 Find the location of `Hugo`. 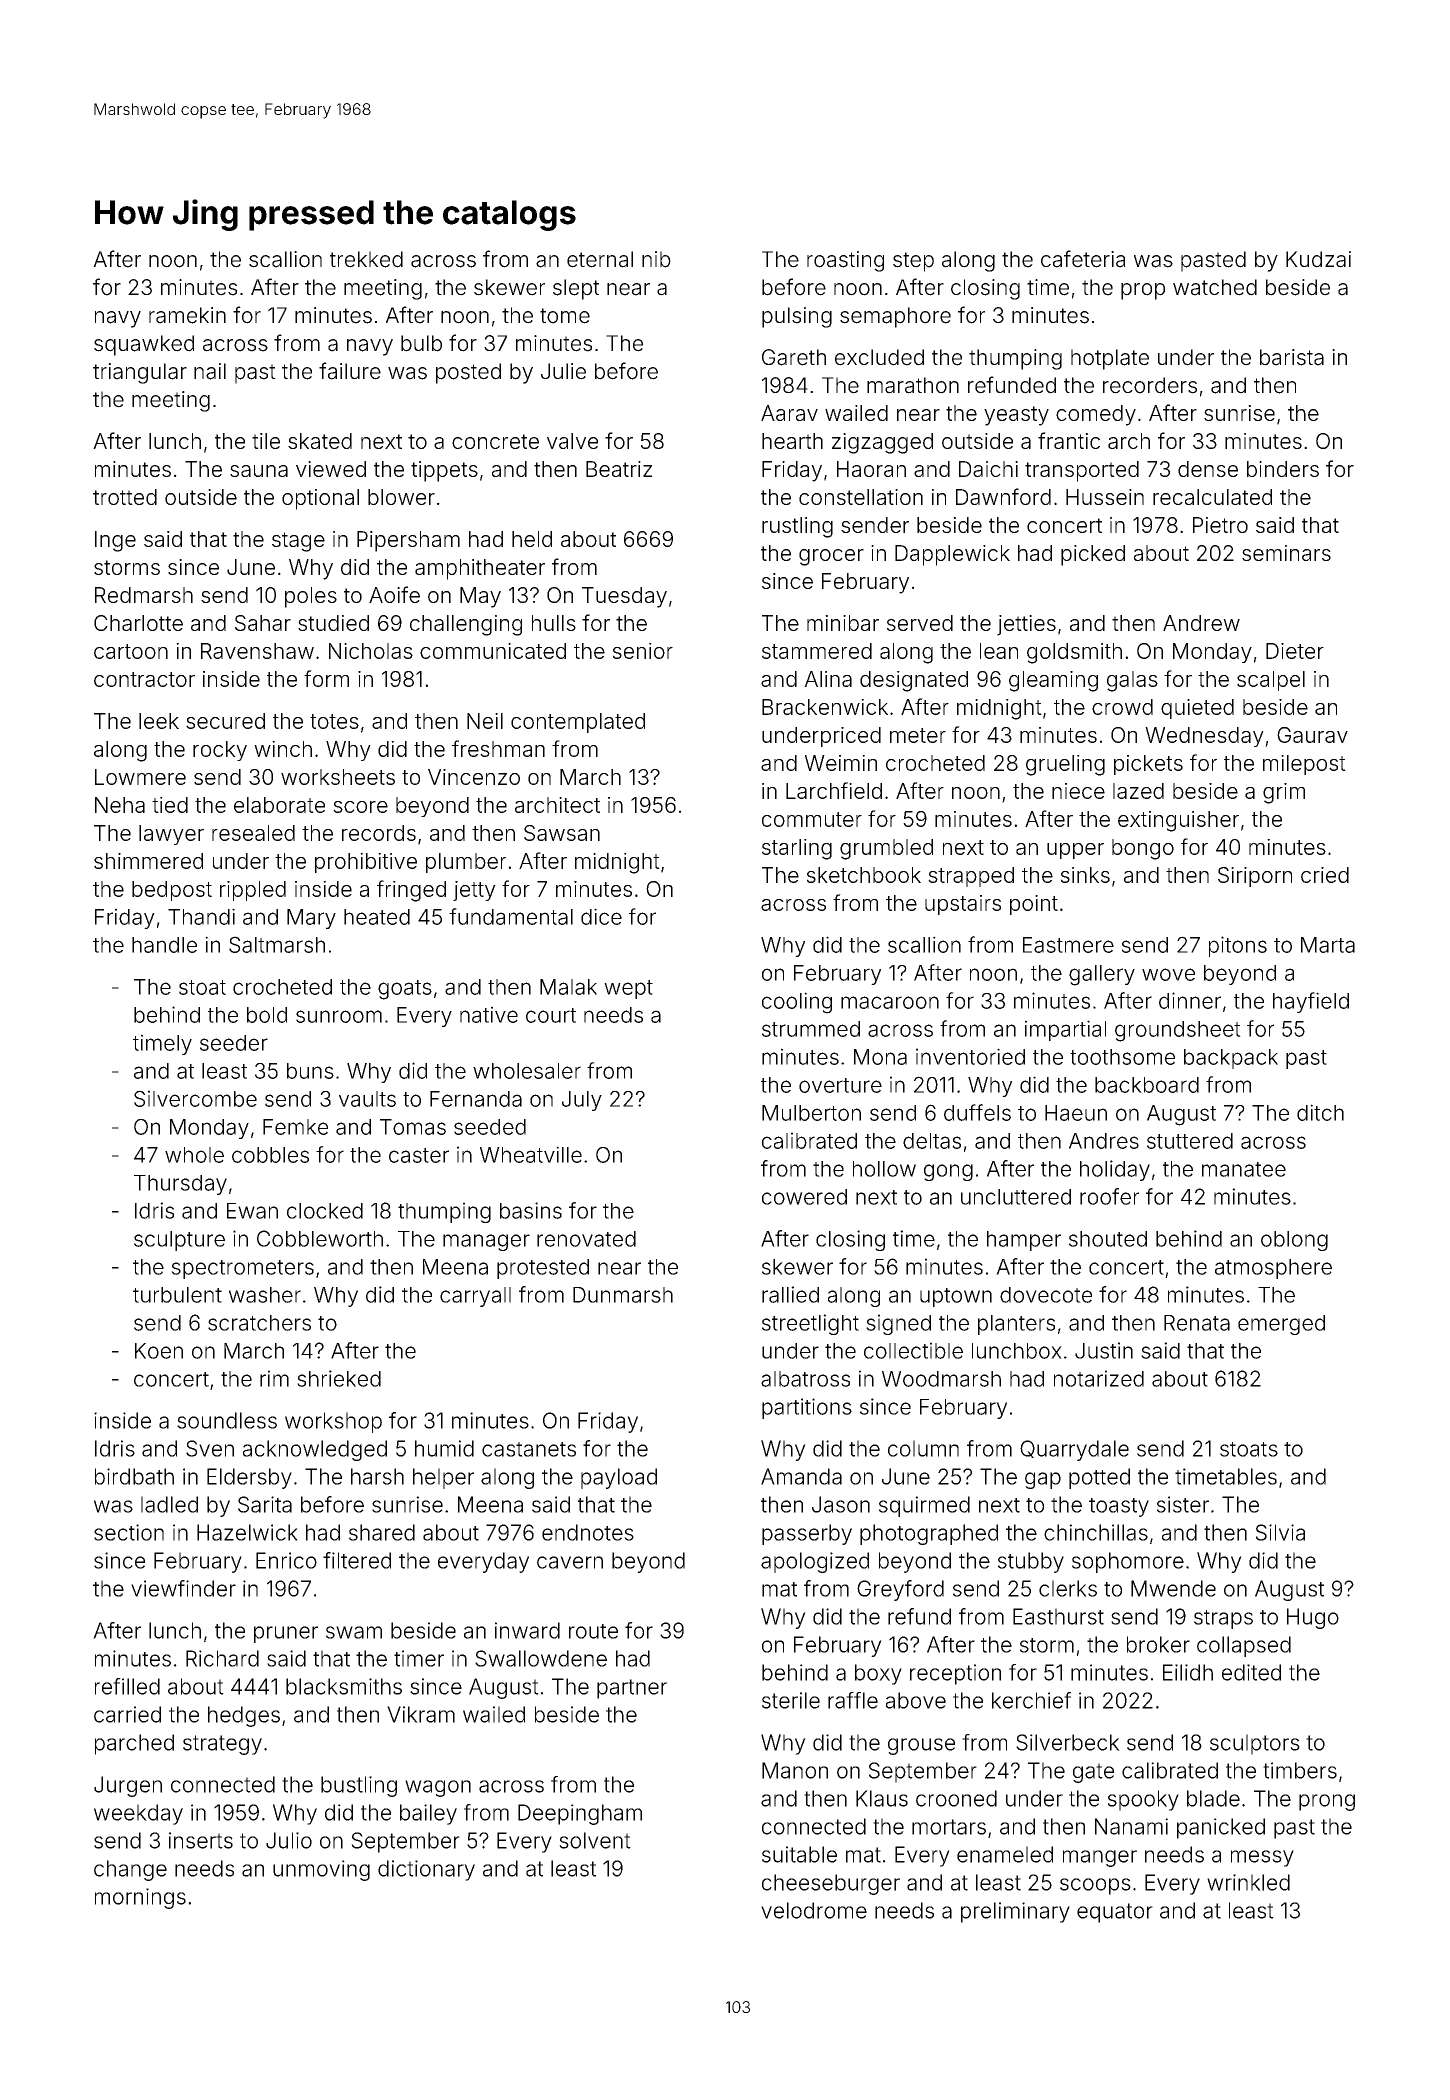

Hugo is located at coordinates (1313, 1618).
